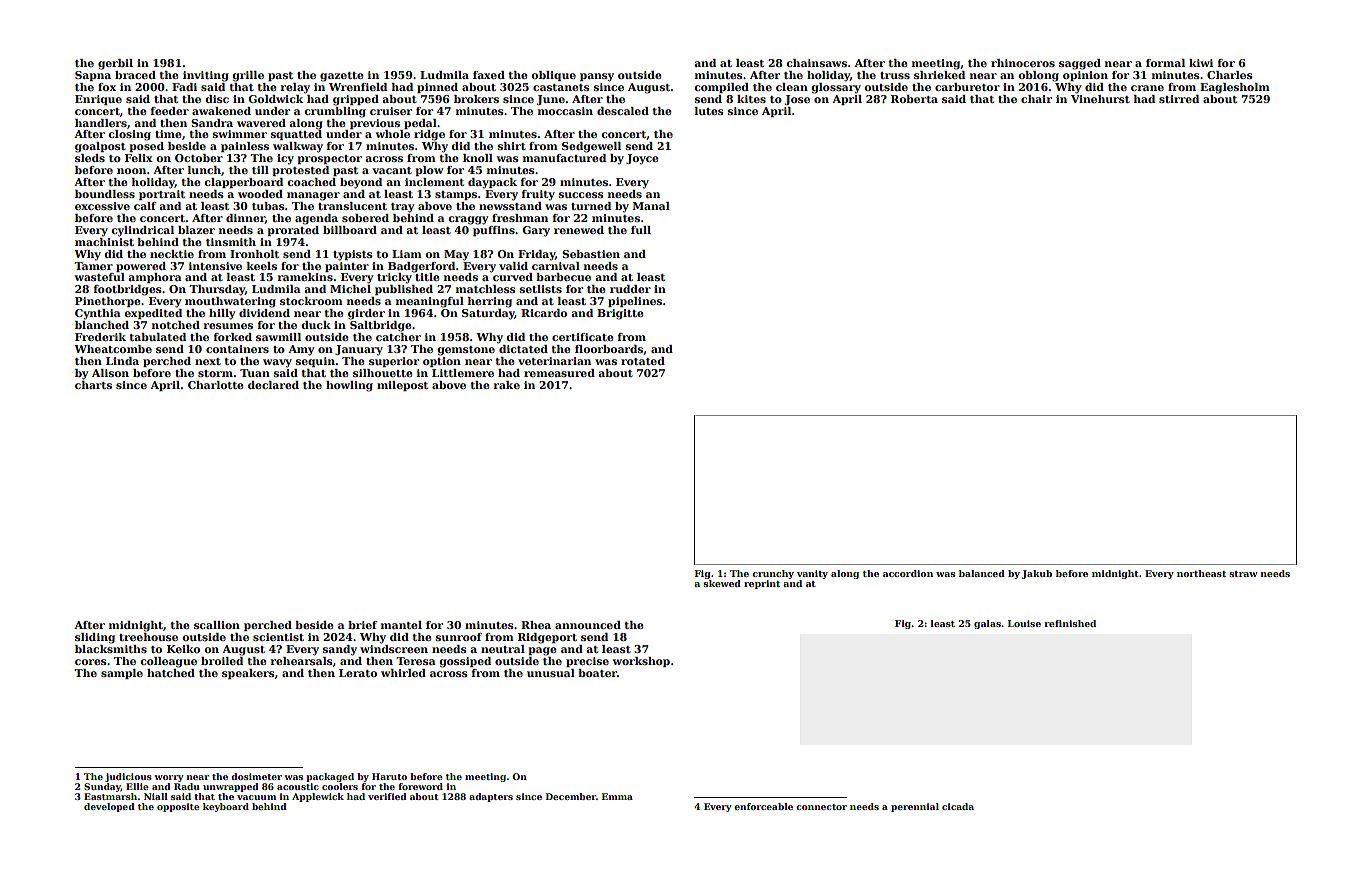 The height and width of the document is (887, 1372). I want to click on straw, so click(1243, 574).
